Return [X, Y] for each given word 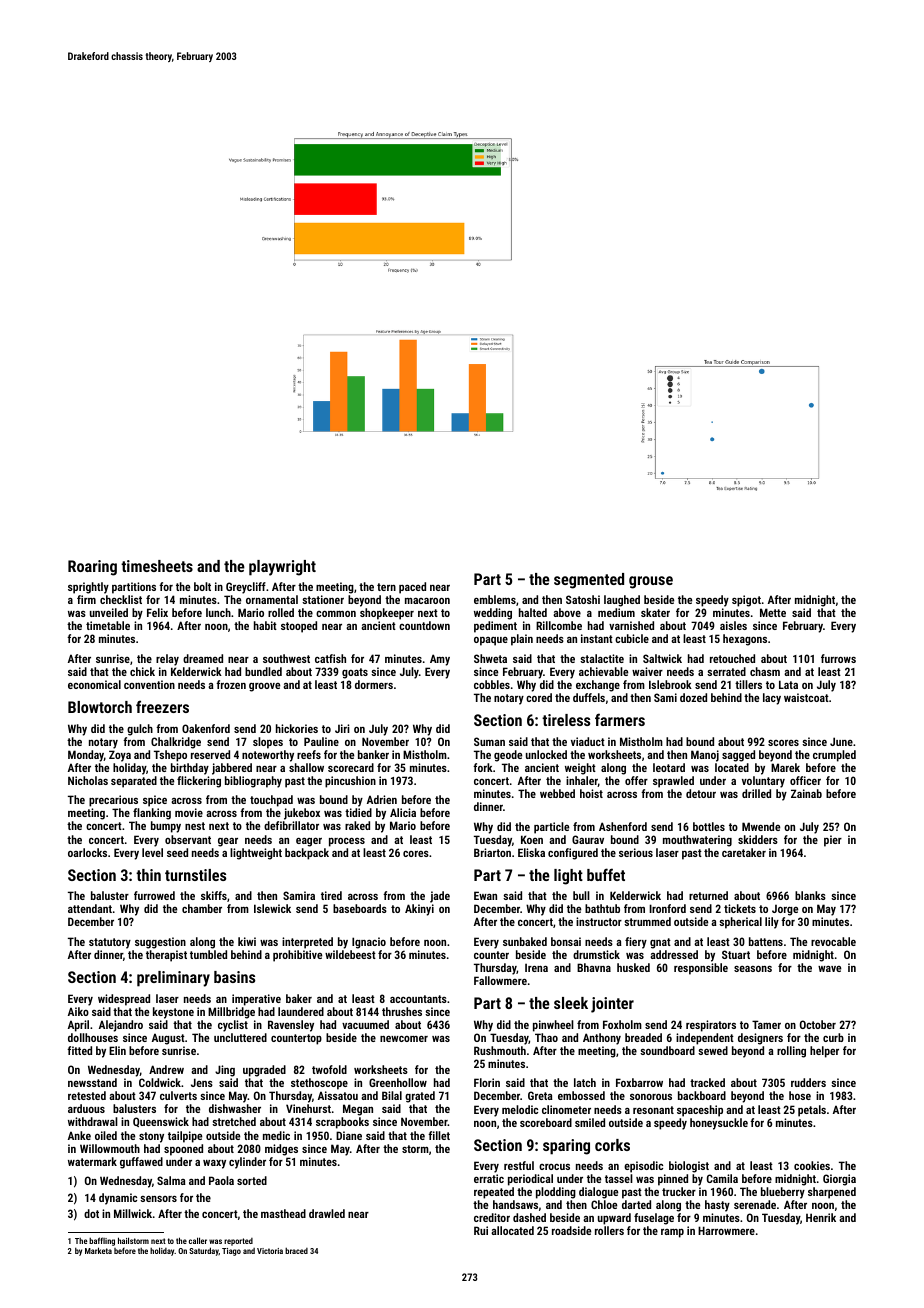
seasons [753, 969]
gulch [140, 730]
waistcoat [806, 697]
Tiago [231, 1252]
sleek [571, 1003]
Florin [487, 1082]
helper [824, 1052]
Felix [157, 612]
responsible [701, 969]
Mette [773, 612]
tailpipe [185, 1137]
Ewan [485, 895]
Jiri [342, 728]
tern [386, 587]
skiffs [214, 895]
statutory [110, 943]
